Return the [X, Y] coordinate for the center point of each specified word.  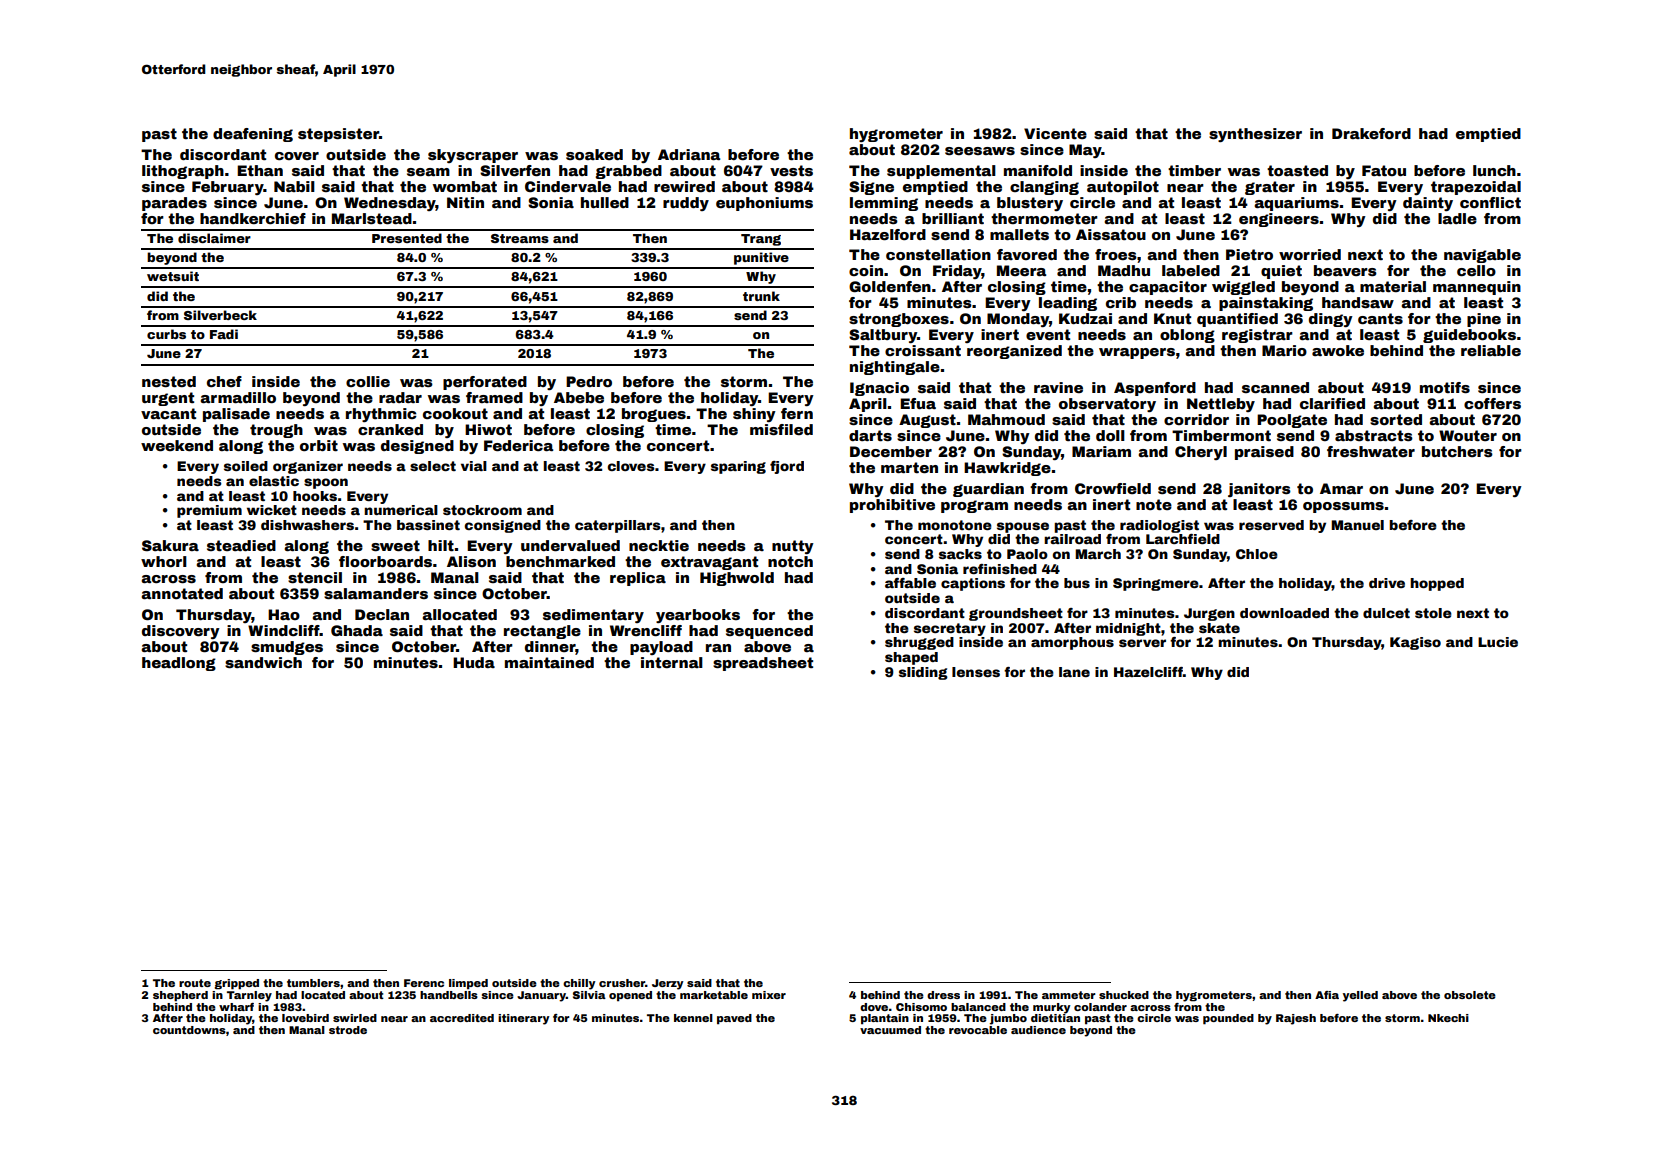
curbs [166, 334]
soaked [594, 154]
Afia [1327, 995]
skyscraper [473, 156]
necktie [659, 545]
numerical [401, 510]
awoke [1338, 350]
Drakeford [1371, 133]
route [195, 983]
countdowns [189, 1030]
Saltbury [883, 336]
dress [943, 995]
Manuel [1357, 525]
